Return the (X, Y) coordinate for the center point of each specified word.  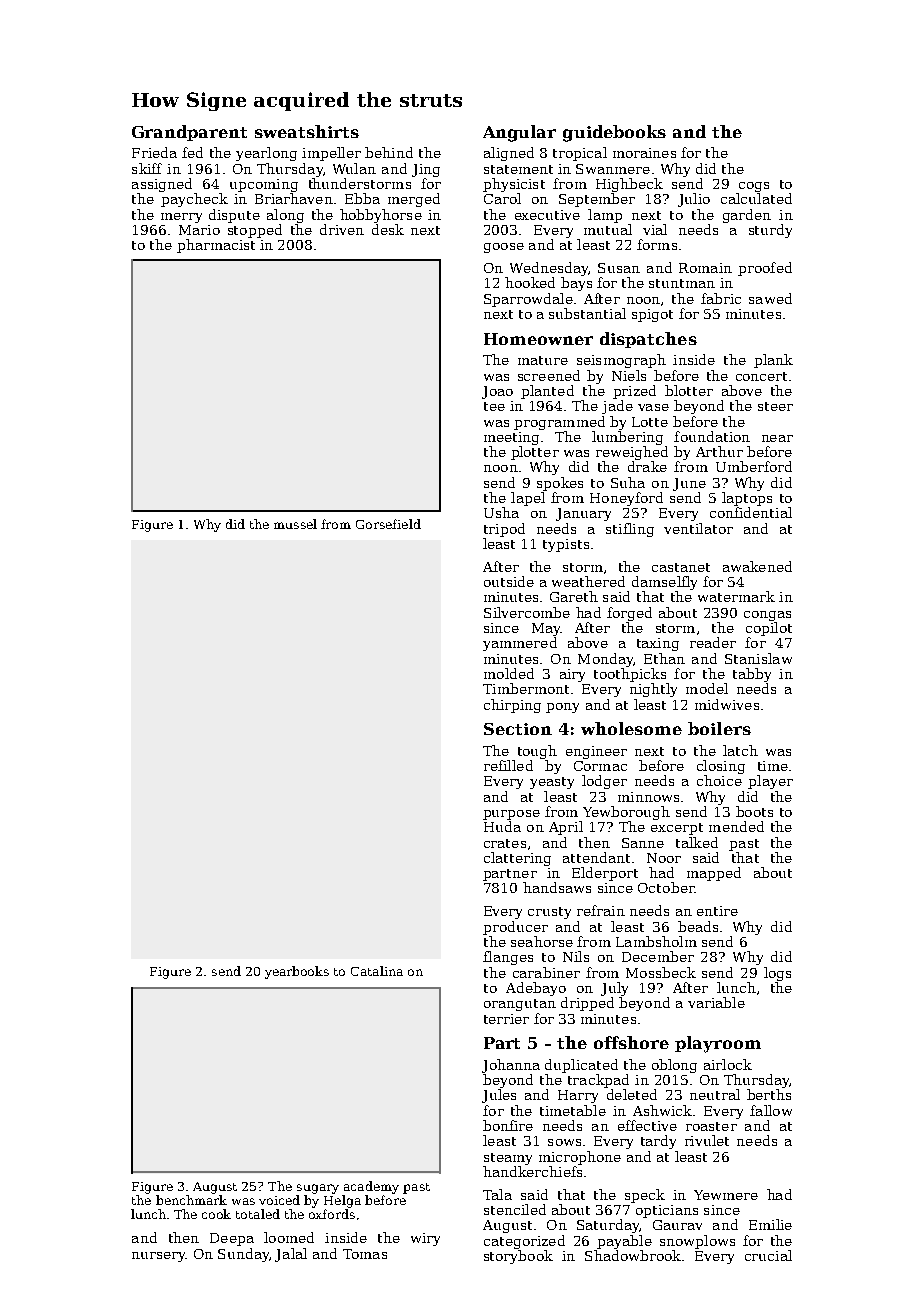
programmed (559, 423)
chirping (512, 706)
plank (773, 361)
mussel (295, 524)
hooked (530, 282)
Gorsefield (388, 524)
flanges (508, 958)
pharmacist (216, 246)
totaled (258, 1214)
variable (716, 1002)
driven (342, 229)
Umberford (754, 466)
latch (740, 750)
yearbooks (297, 972)
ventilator (698, 528)
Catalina (377, 971)
